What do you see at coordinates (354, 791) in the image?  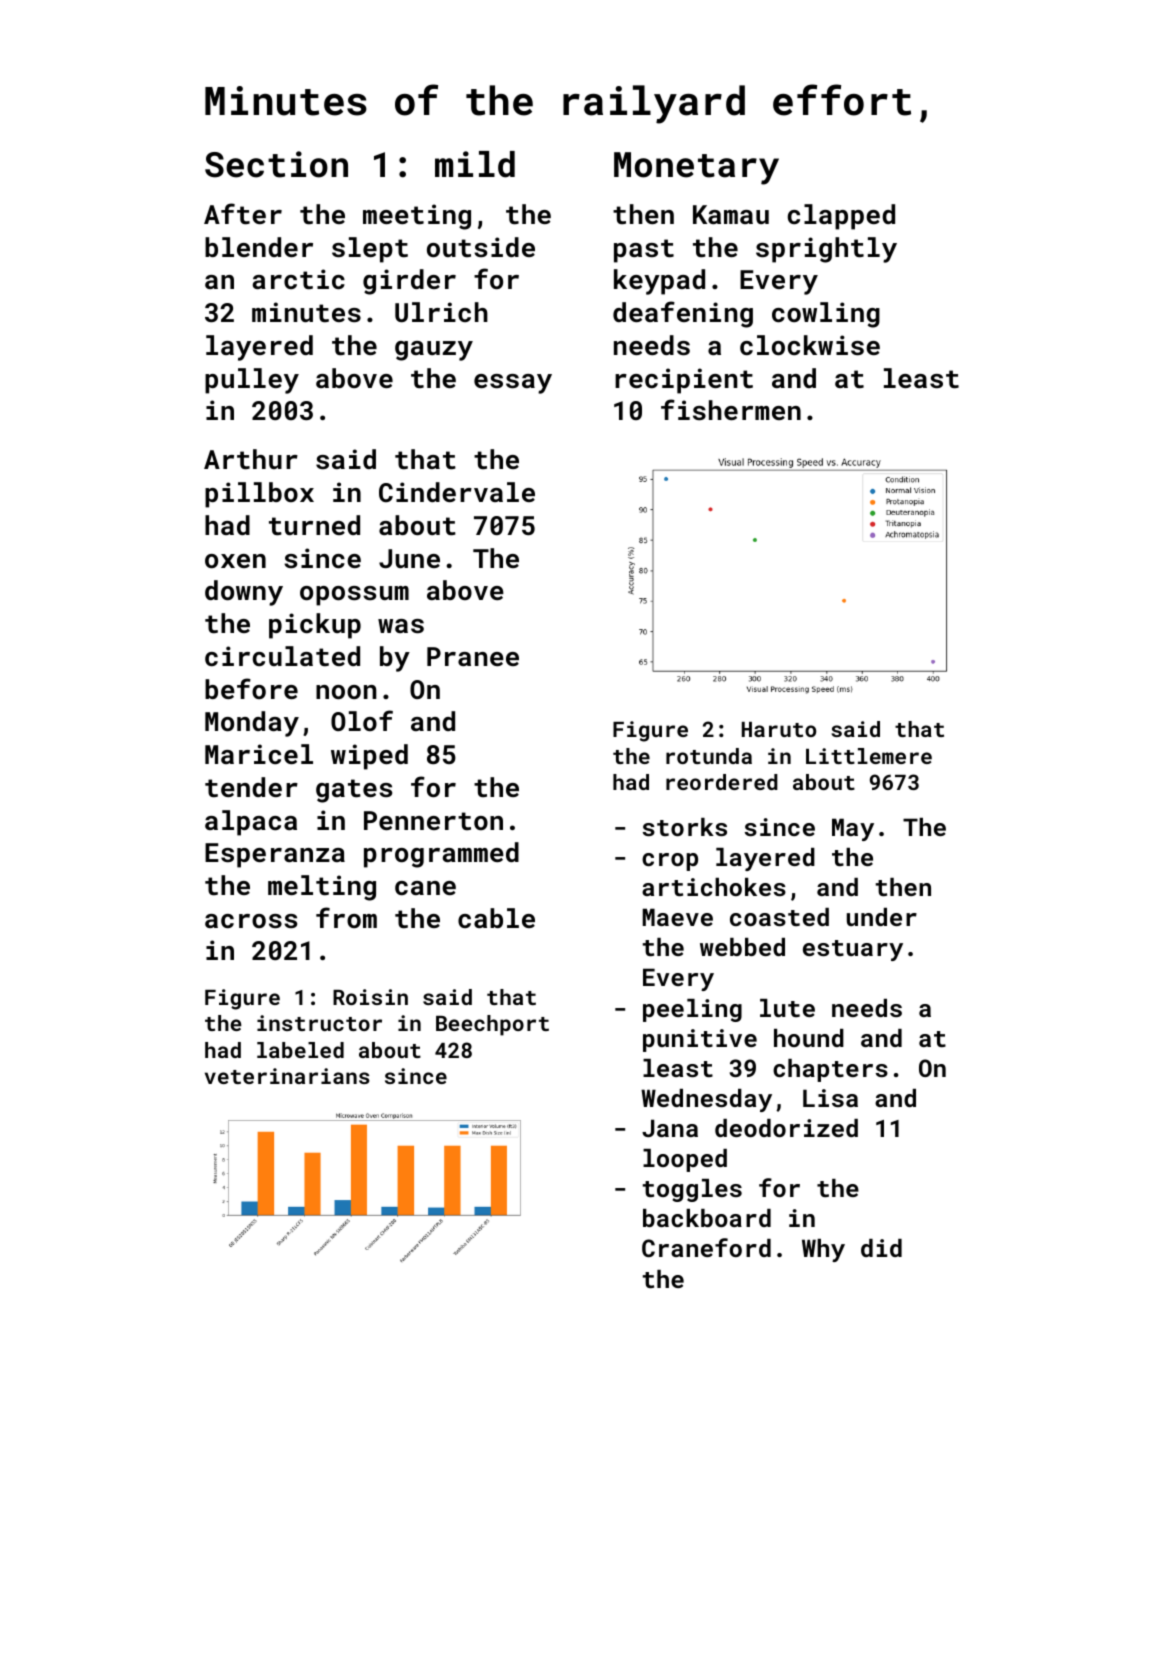 I see `gates` at bounding box center [354, 791].
